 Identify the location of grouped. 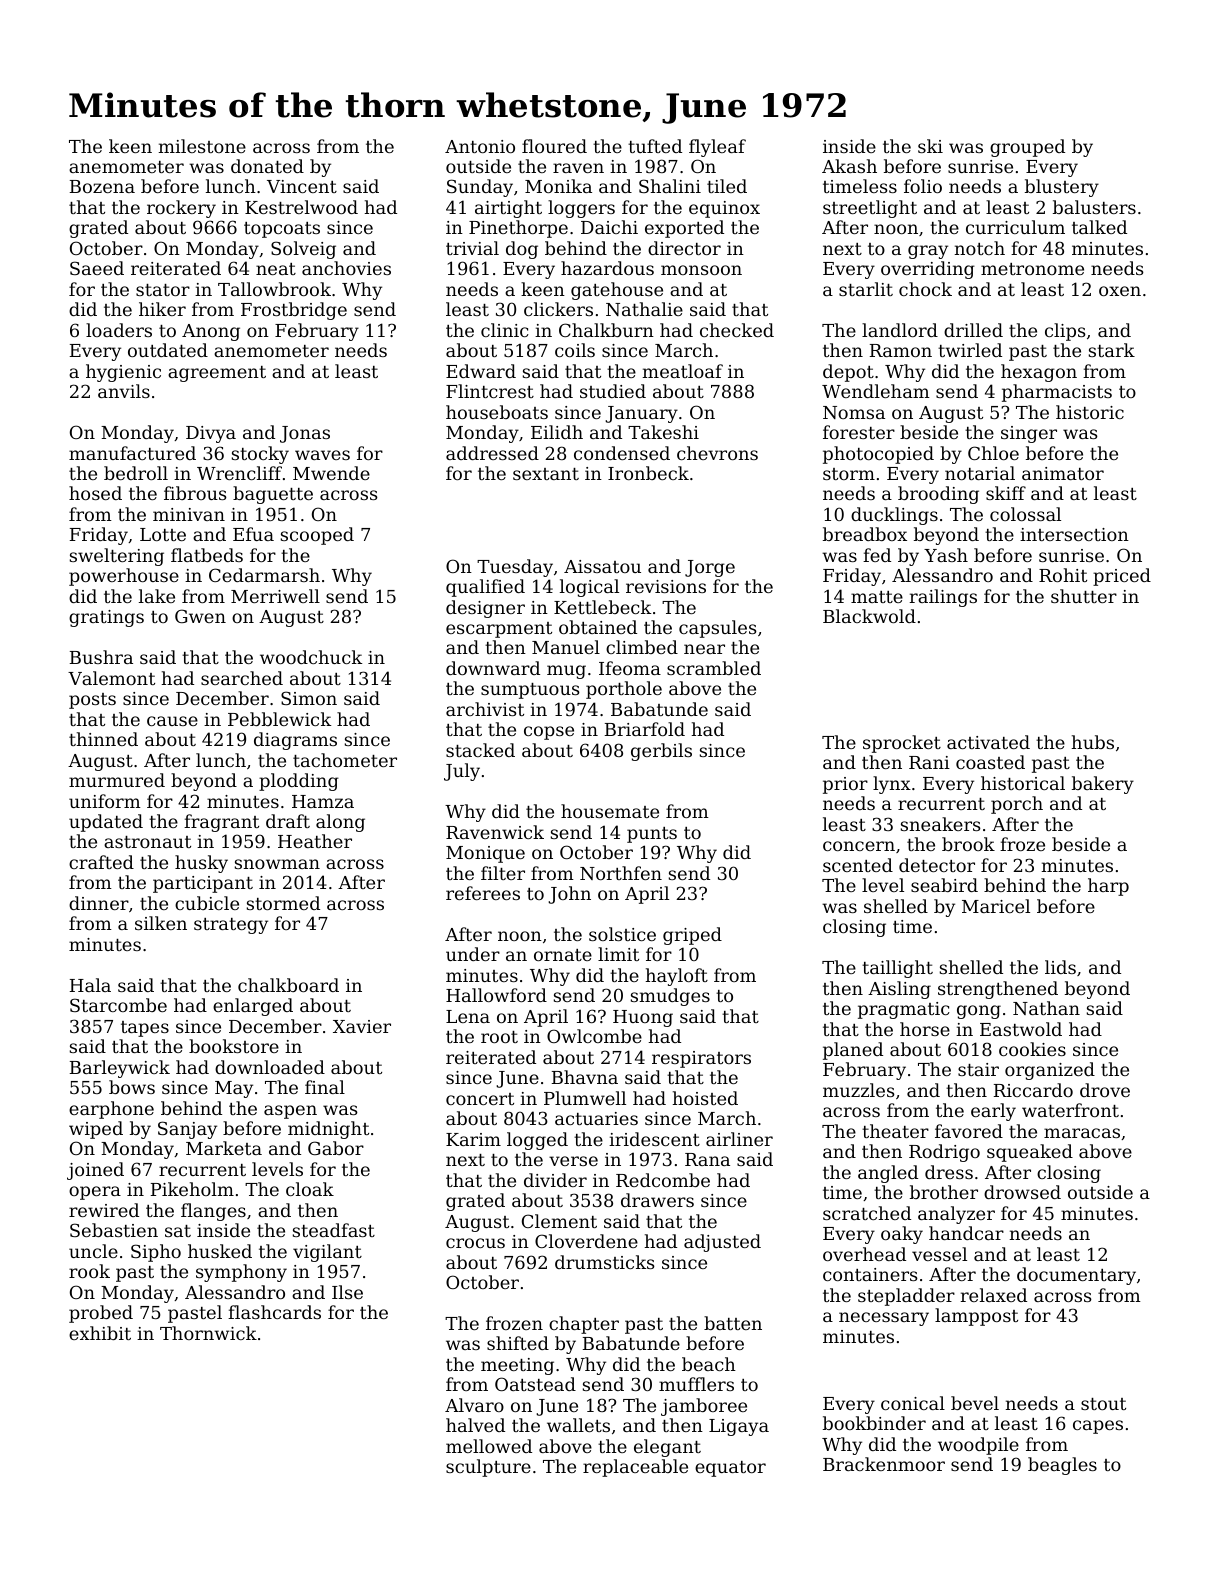
(1027, 148).
